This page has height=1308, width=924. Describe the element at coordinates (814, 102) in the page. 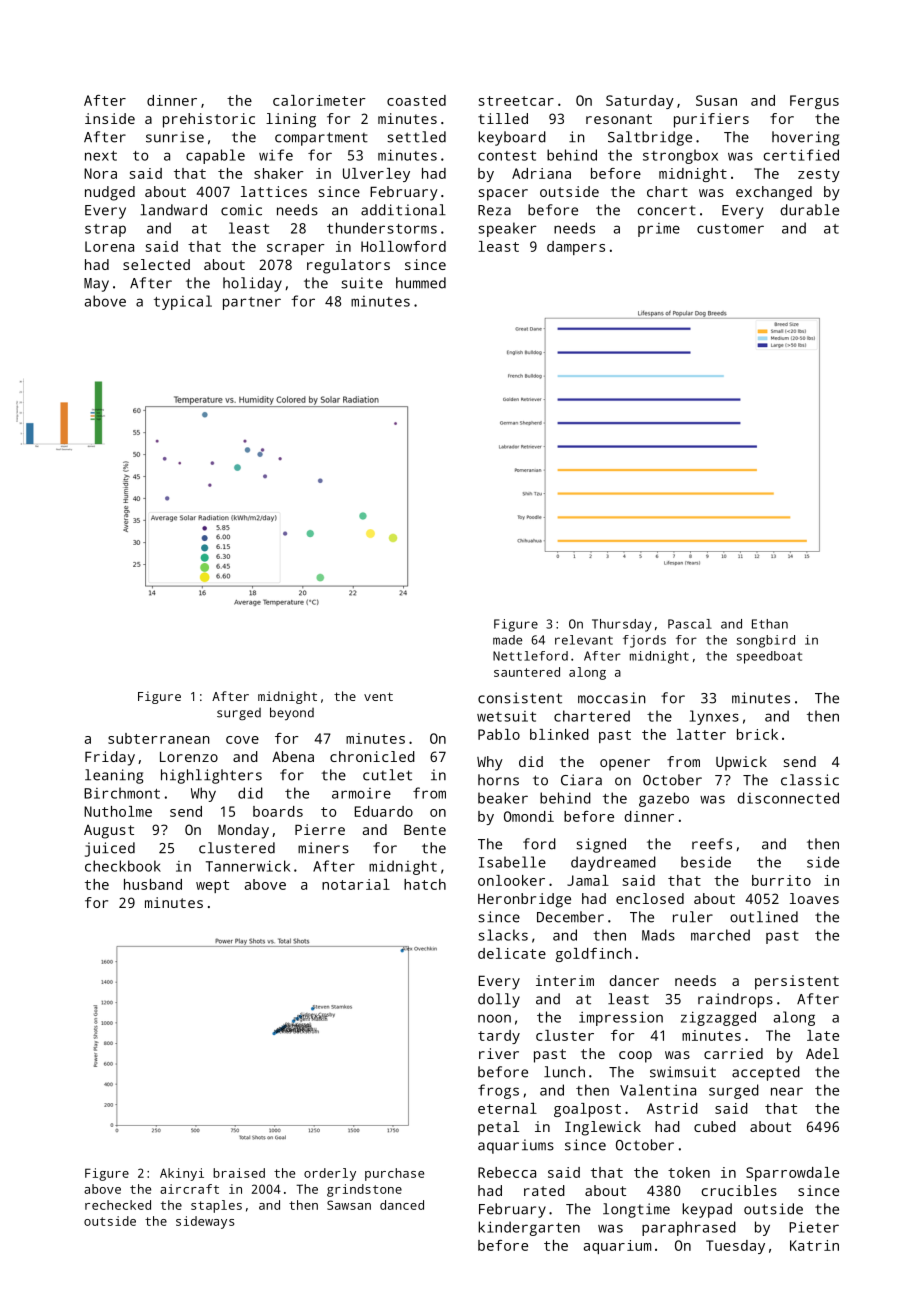

I see `Fergus` at that location.
